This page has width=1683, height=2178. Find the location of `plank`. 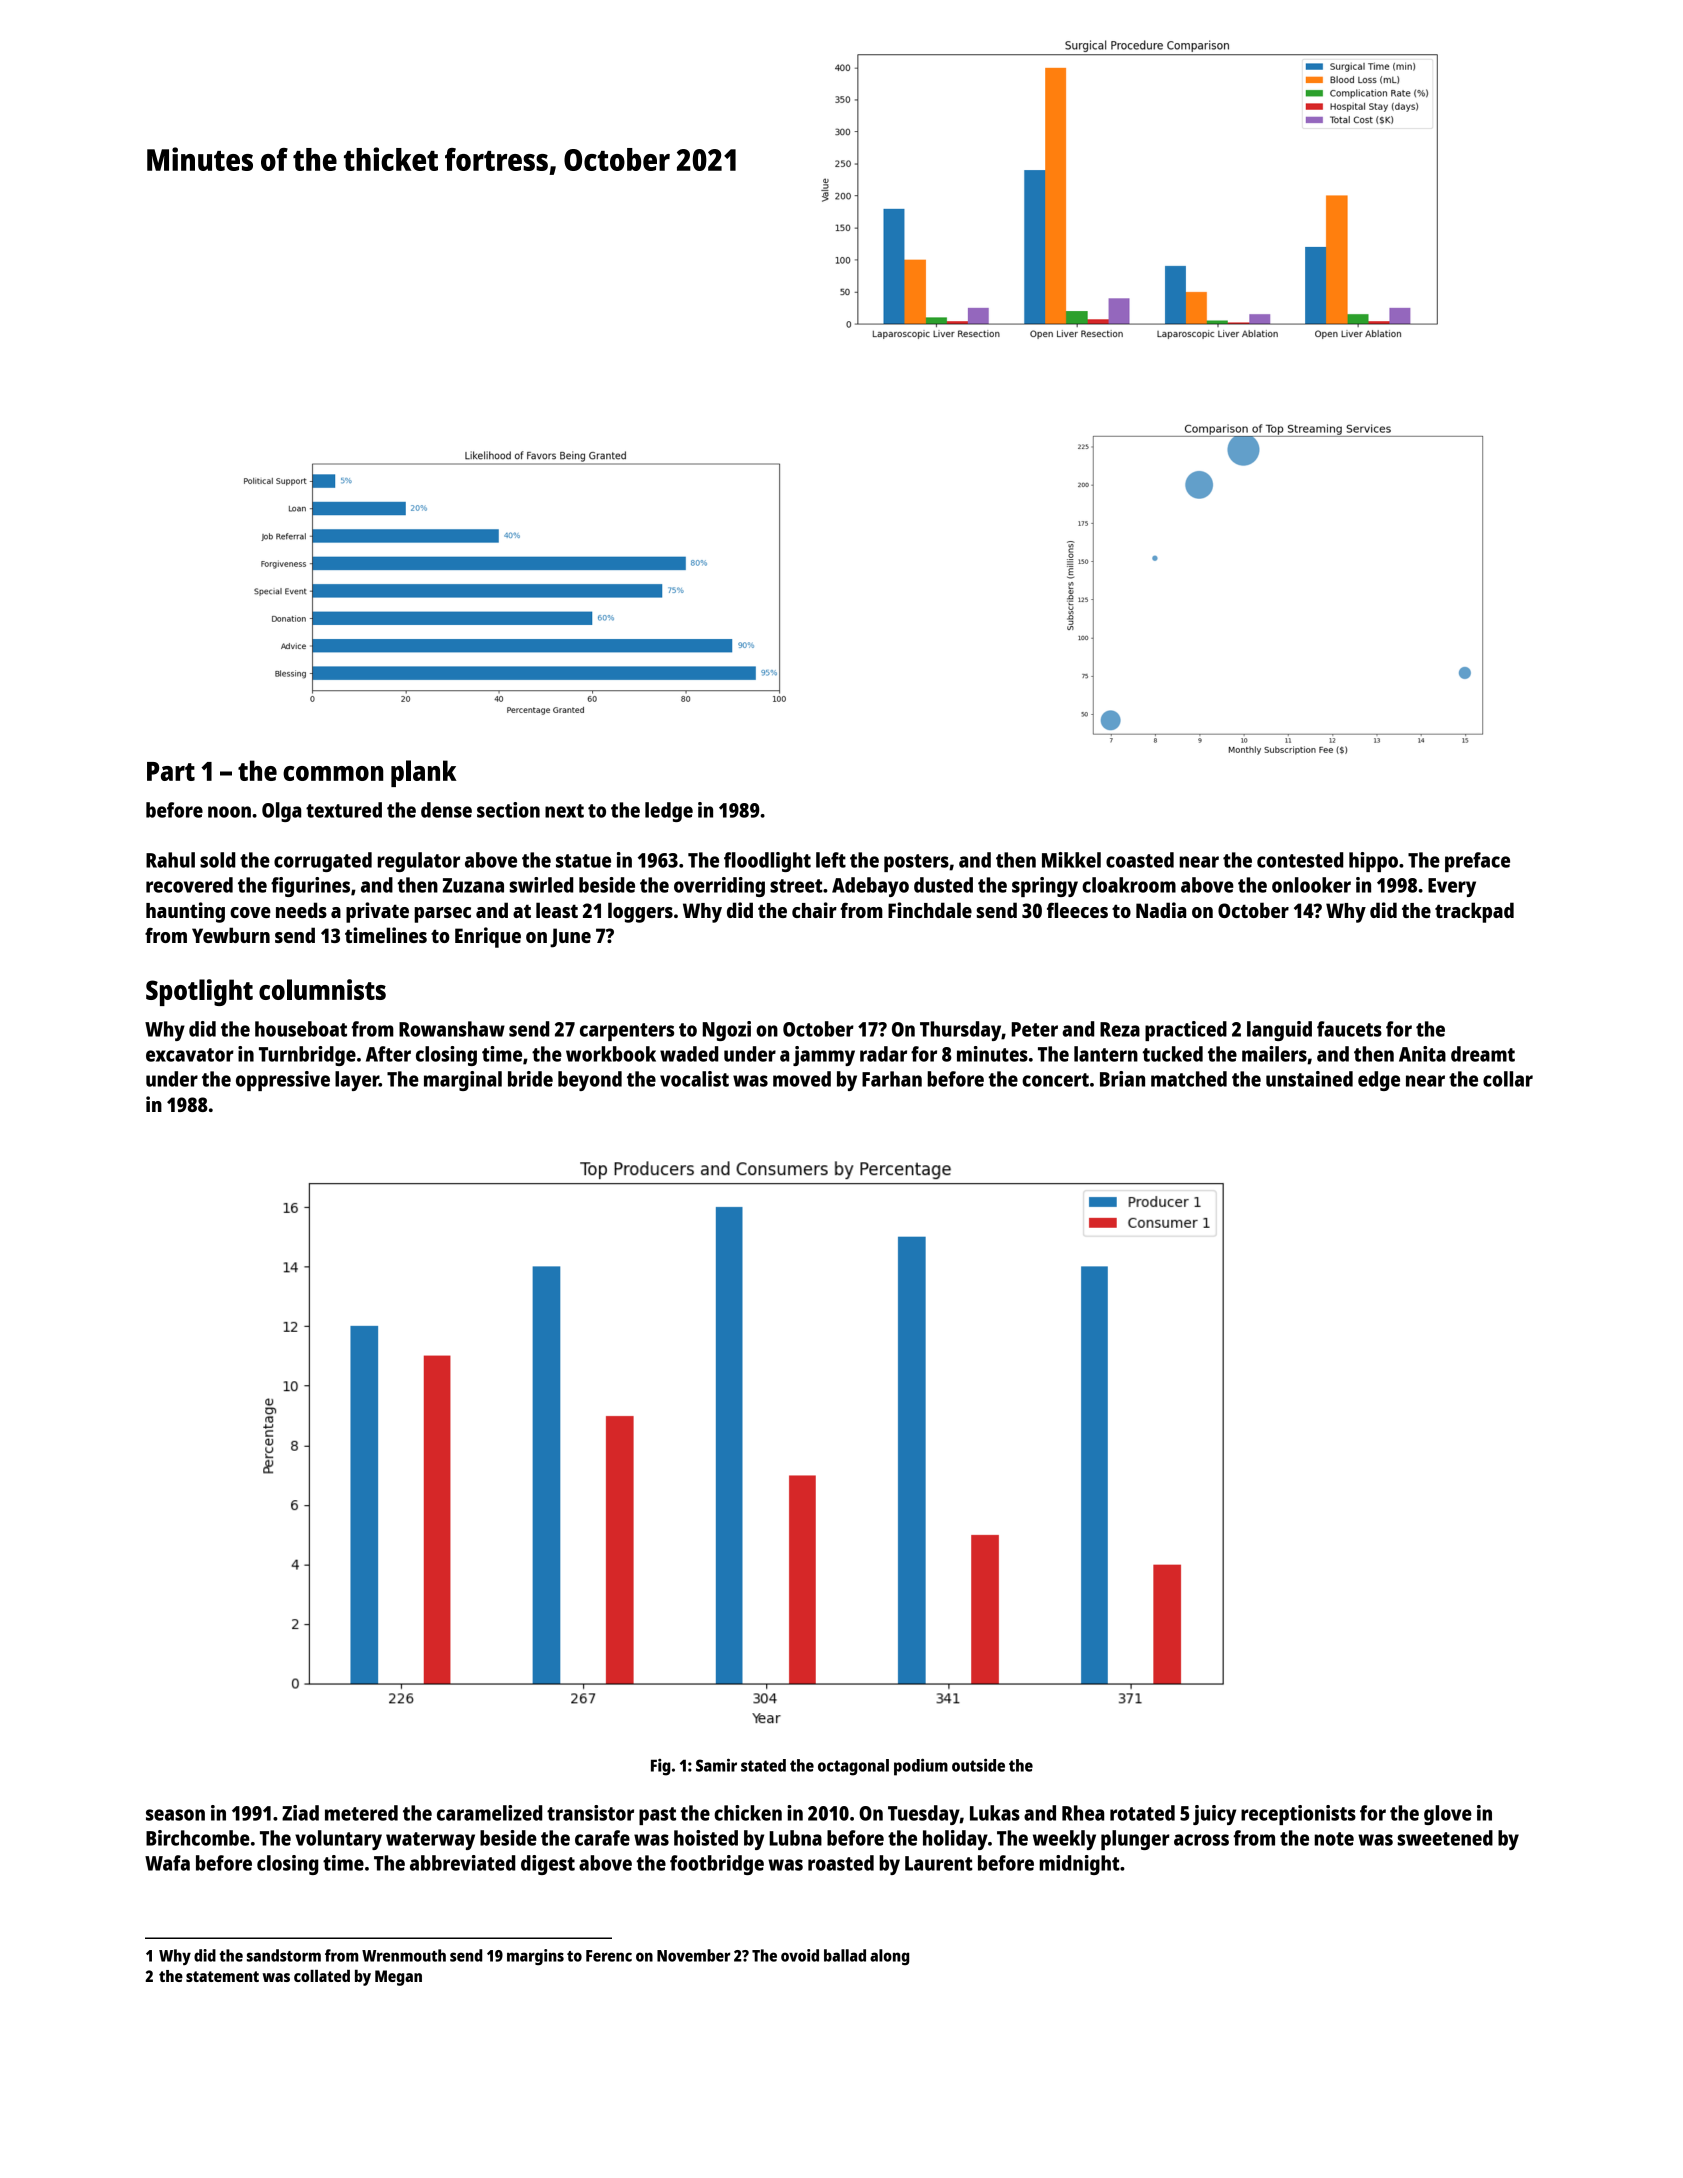

plank is located at coordinates (424, 773).
